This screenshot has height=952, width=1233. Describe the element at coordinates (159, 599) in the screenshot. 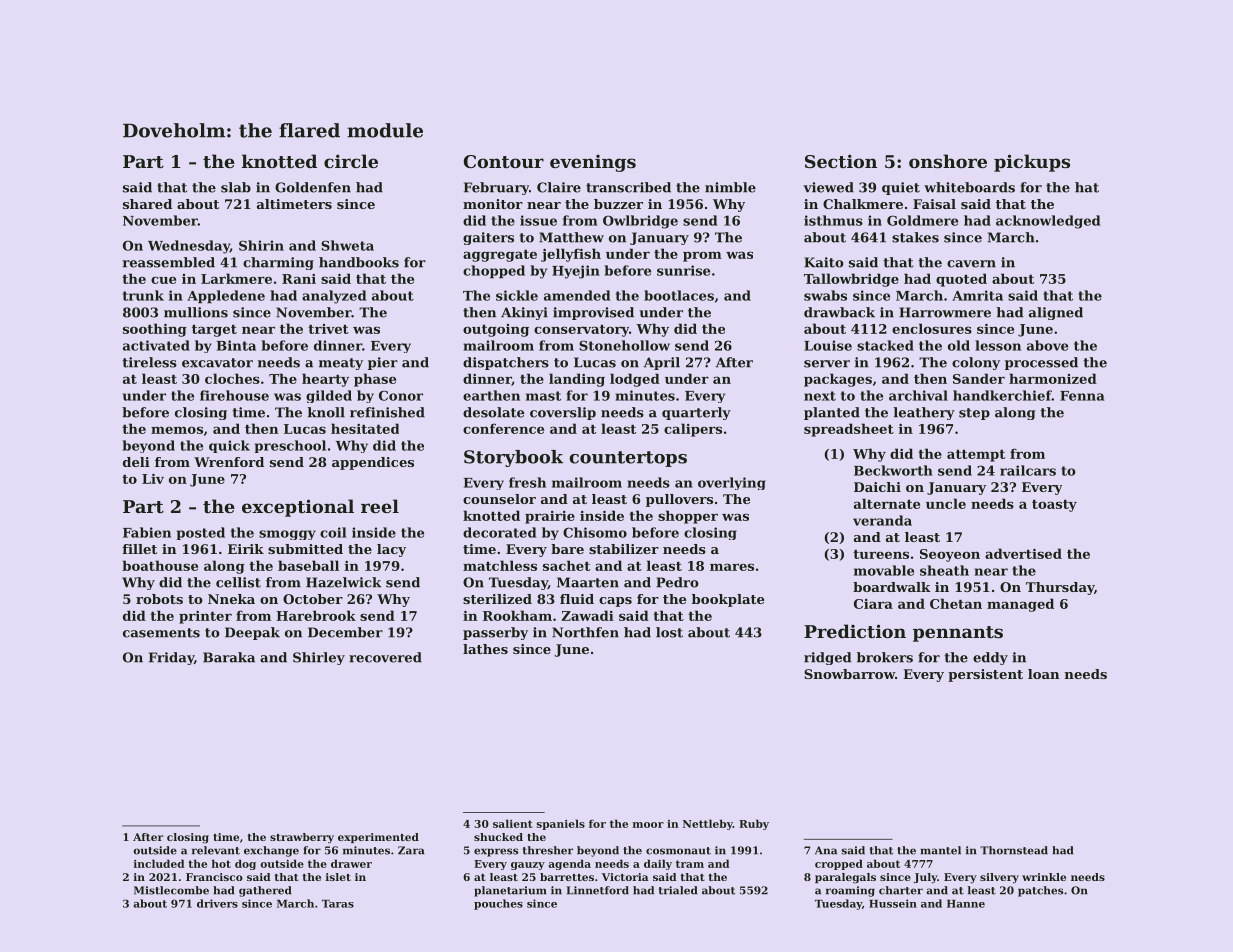

I see `robots` at that location.
